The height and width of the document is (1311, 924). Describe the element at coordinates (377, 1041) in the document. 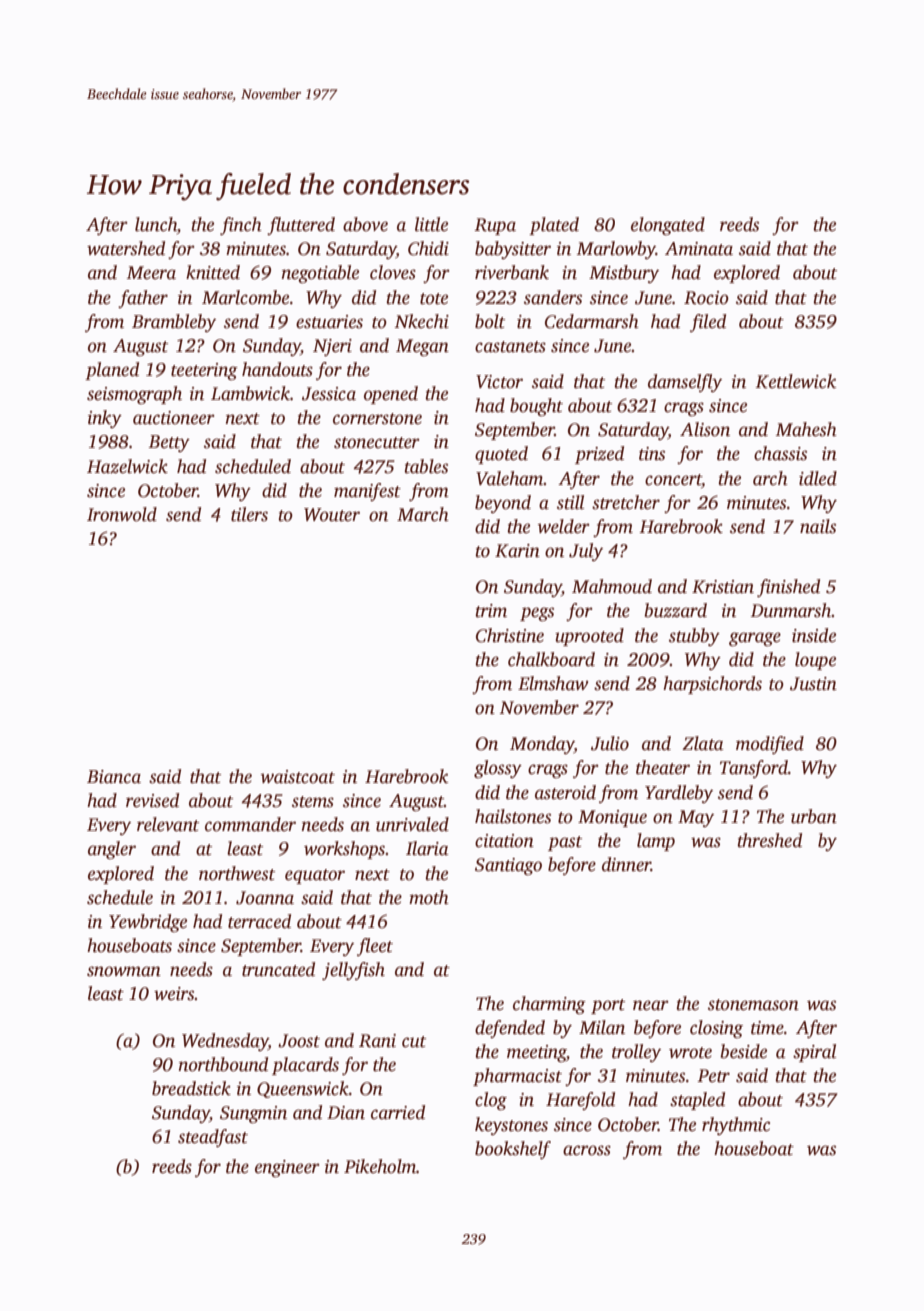

I see `Rani` at that location.
